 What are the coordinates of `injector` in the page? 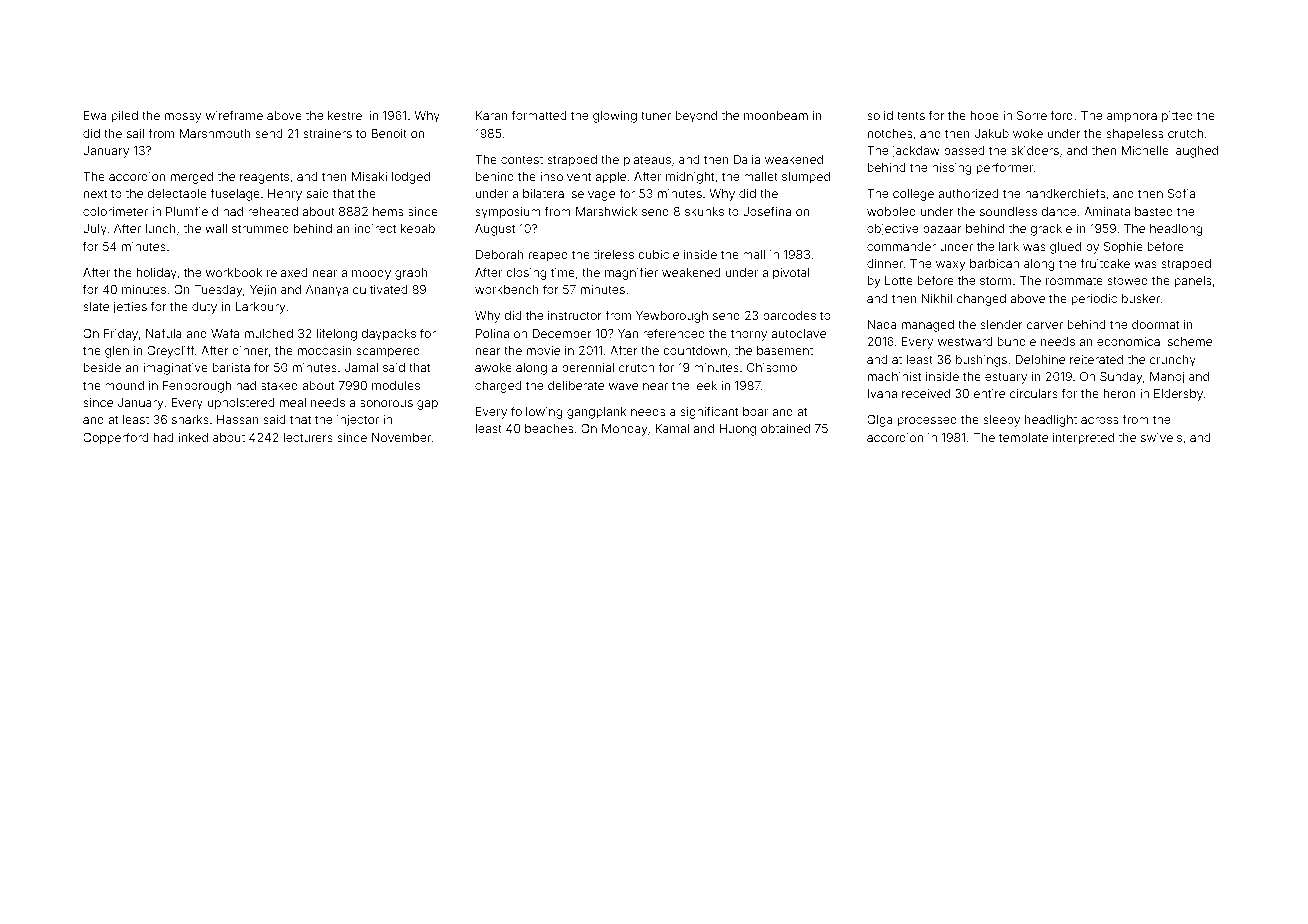 It's located at (358, 421).
